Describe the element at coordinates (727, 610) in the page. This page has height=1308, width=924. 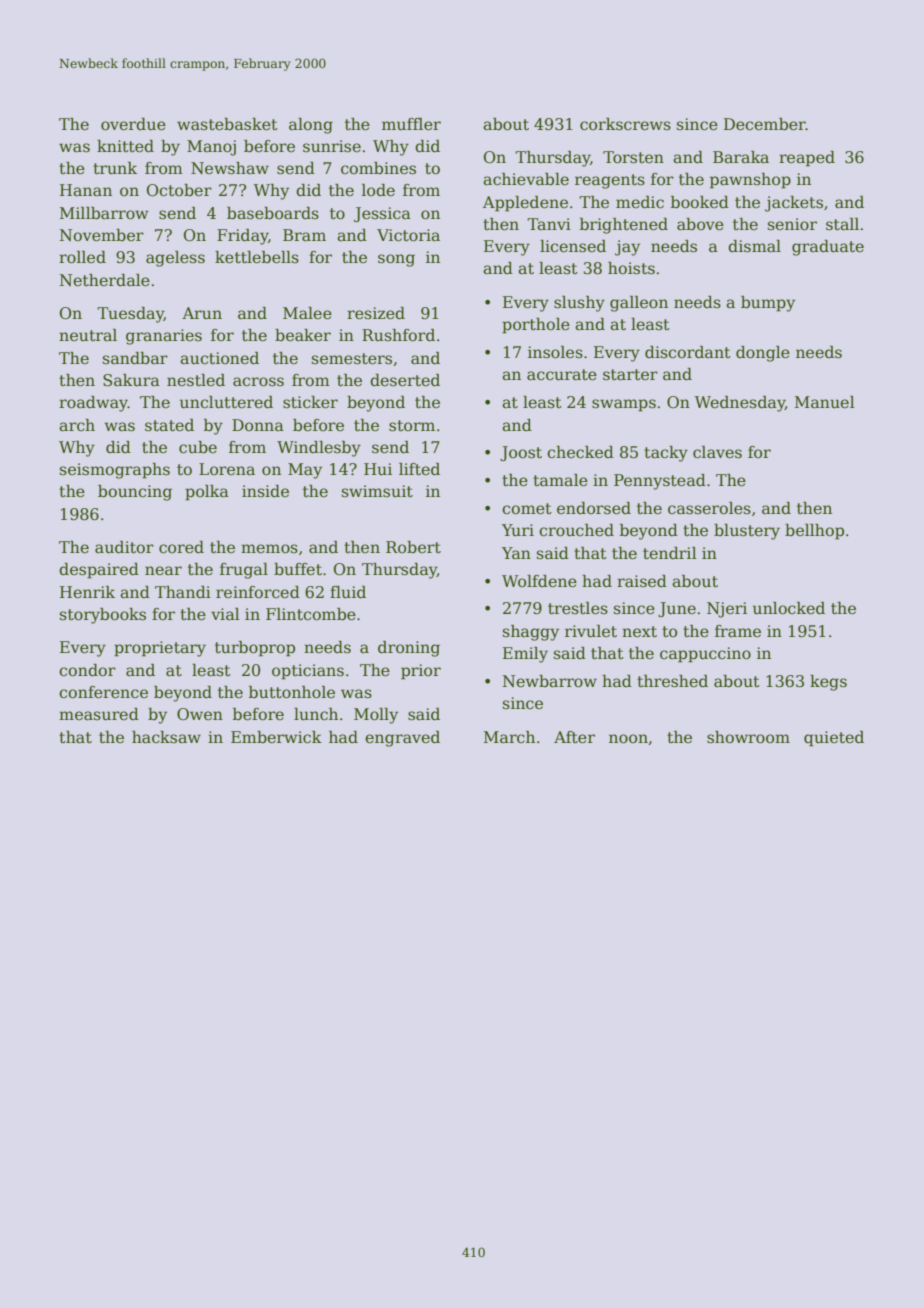
I see `Njeri` at that location.
